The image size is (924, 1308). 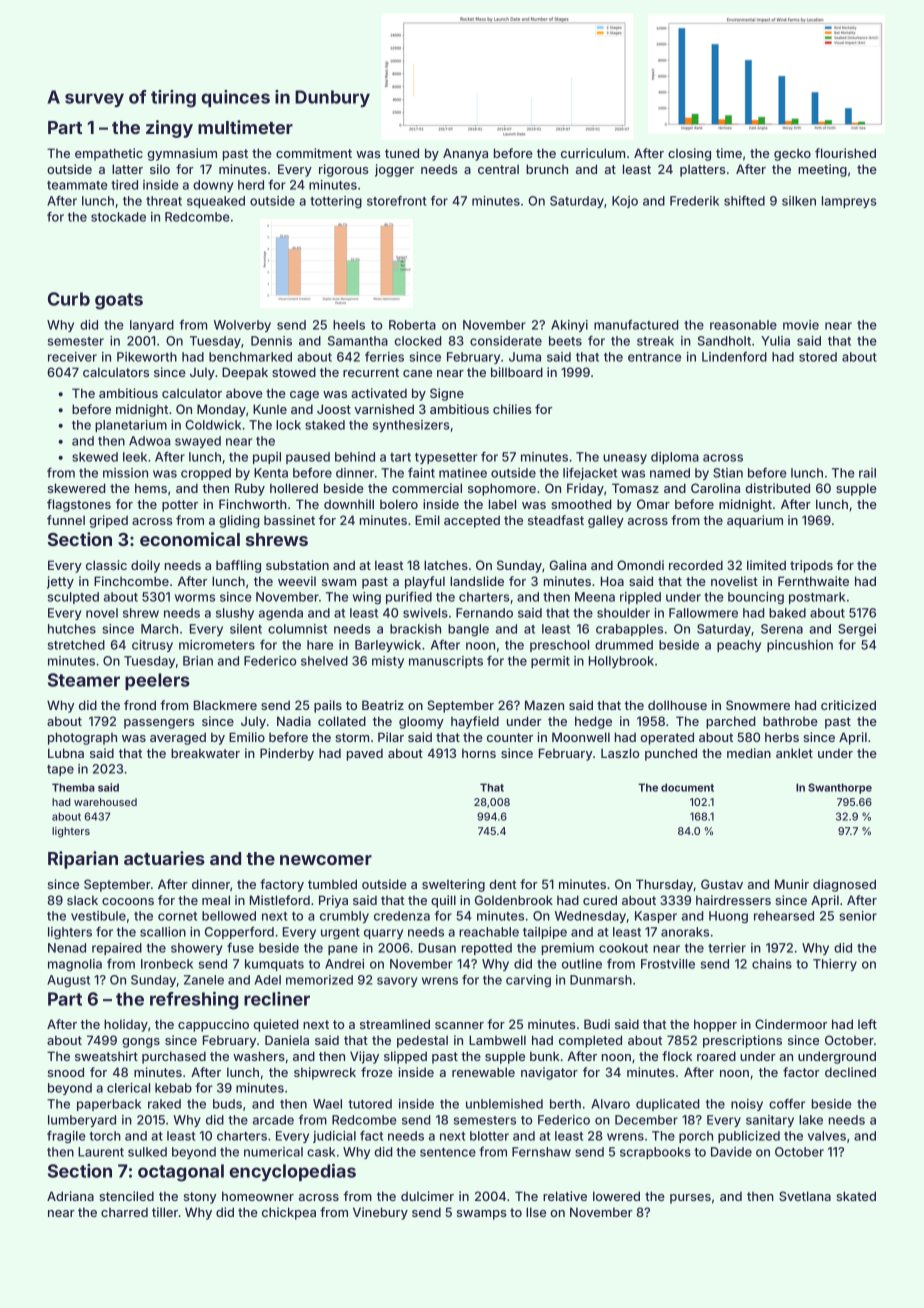 I want to click on Riparian, so click(x=83, y=860).
